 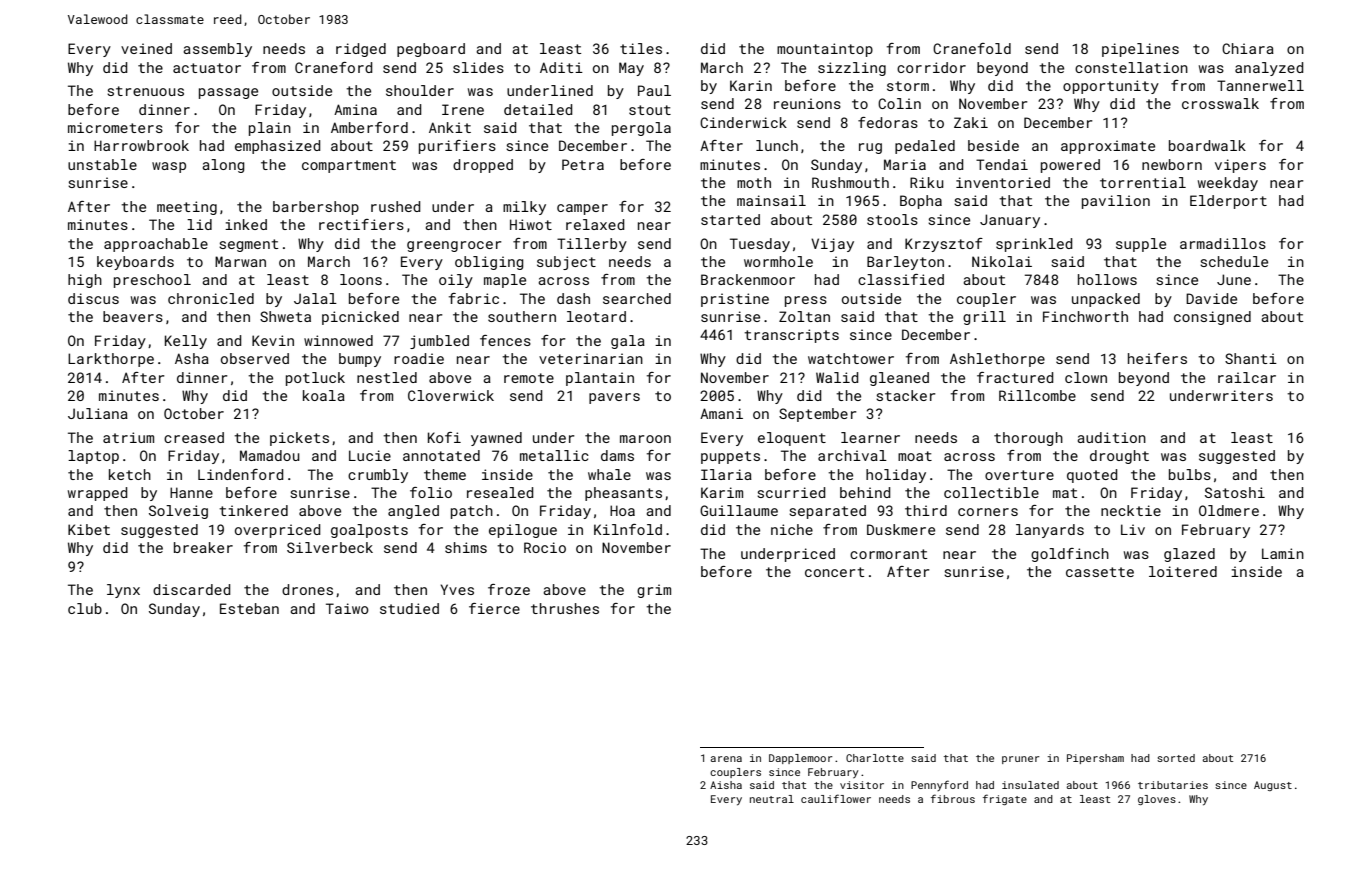 What do you see at coordinates (825, 50) in the document?
I see `mountaintop` at bounding box center [825, 50].
